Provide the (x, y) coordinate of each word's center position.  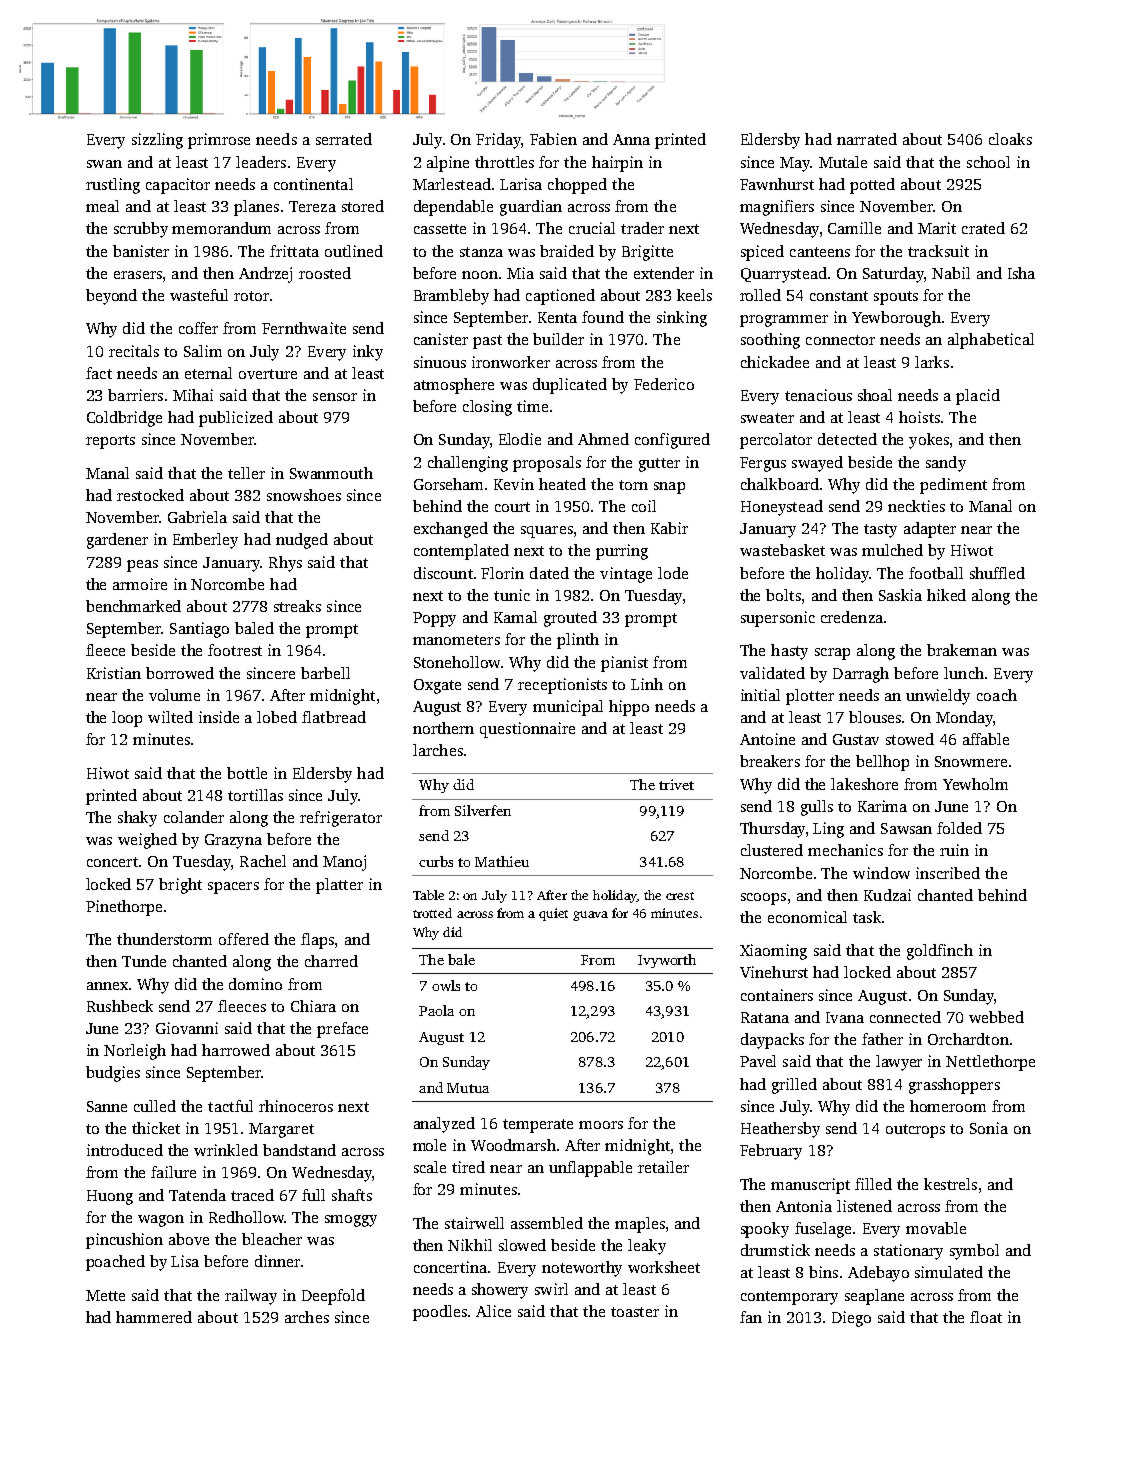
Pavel (758, 1061)
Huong (110, 1197)
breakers (770, 761)
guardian (531, 208)
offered (244, 939)
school (988, 162)
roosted (325, 273)
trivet (676, 784)
